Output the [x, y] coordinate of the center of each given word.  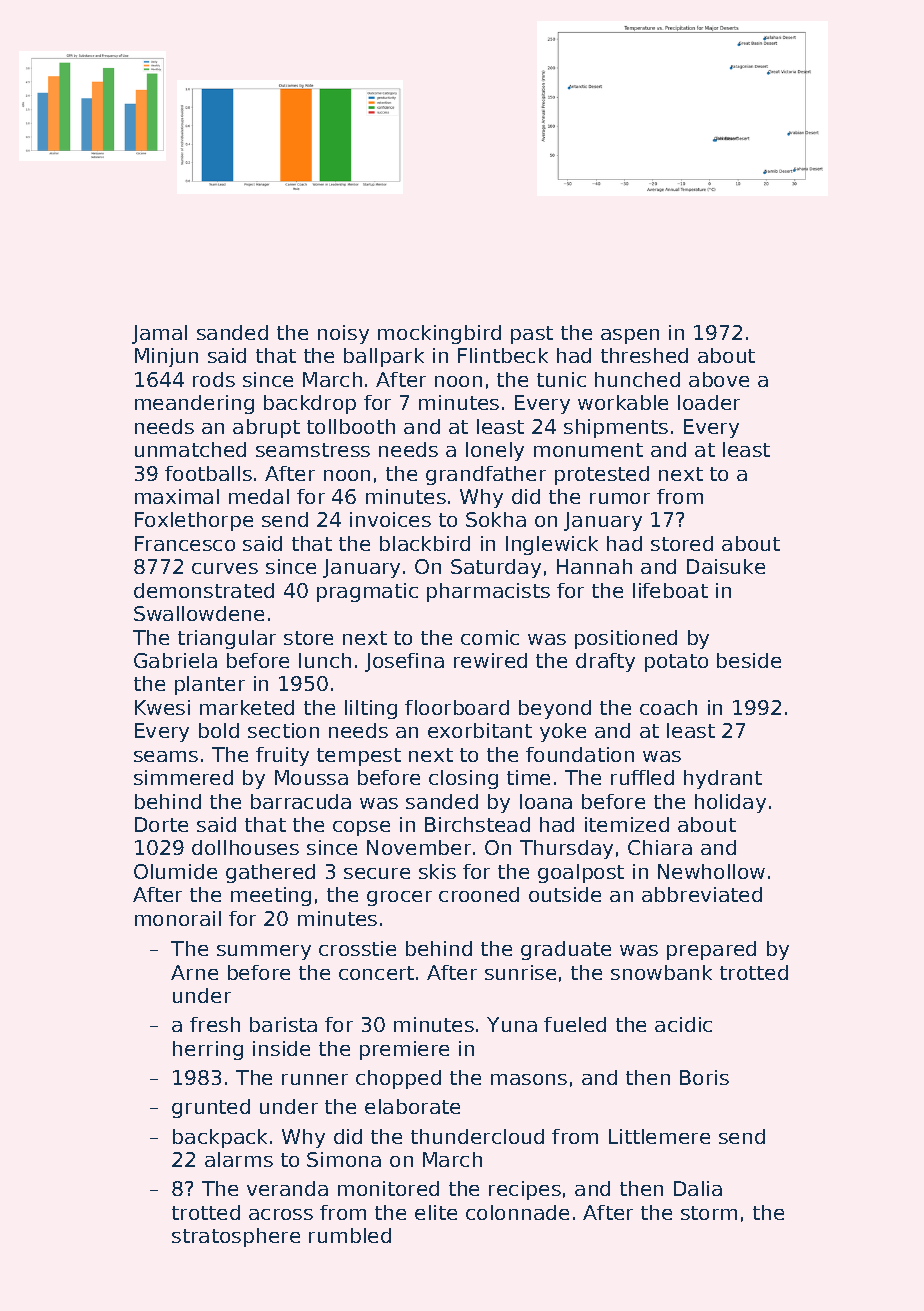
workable [623, 402]
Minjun [166, 357]
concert [376, 973]
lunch [325, 660]
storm [709, 1213]
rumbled [350, 1235]
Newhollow [711, 871]
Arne [194, 972]
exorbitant [480, 730]
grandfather [486, 475]
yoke [563, 732]
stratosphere [236, 1237]
